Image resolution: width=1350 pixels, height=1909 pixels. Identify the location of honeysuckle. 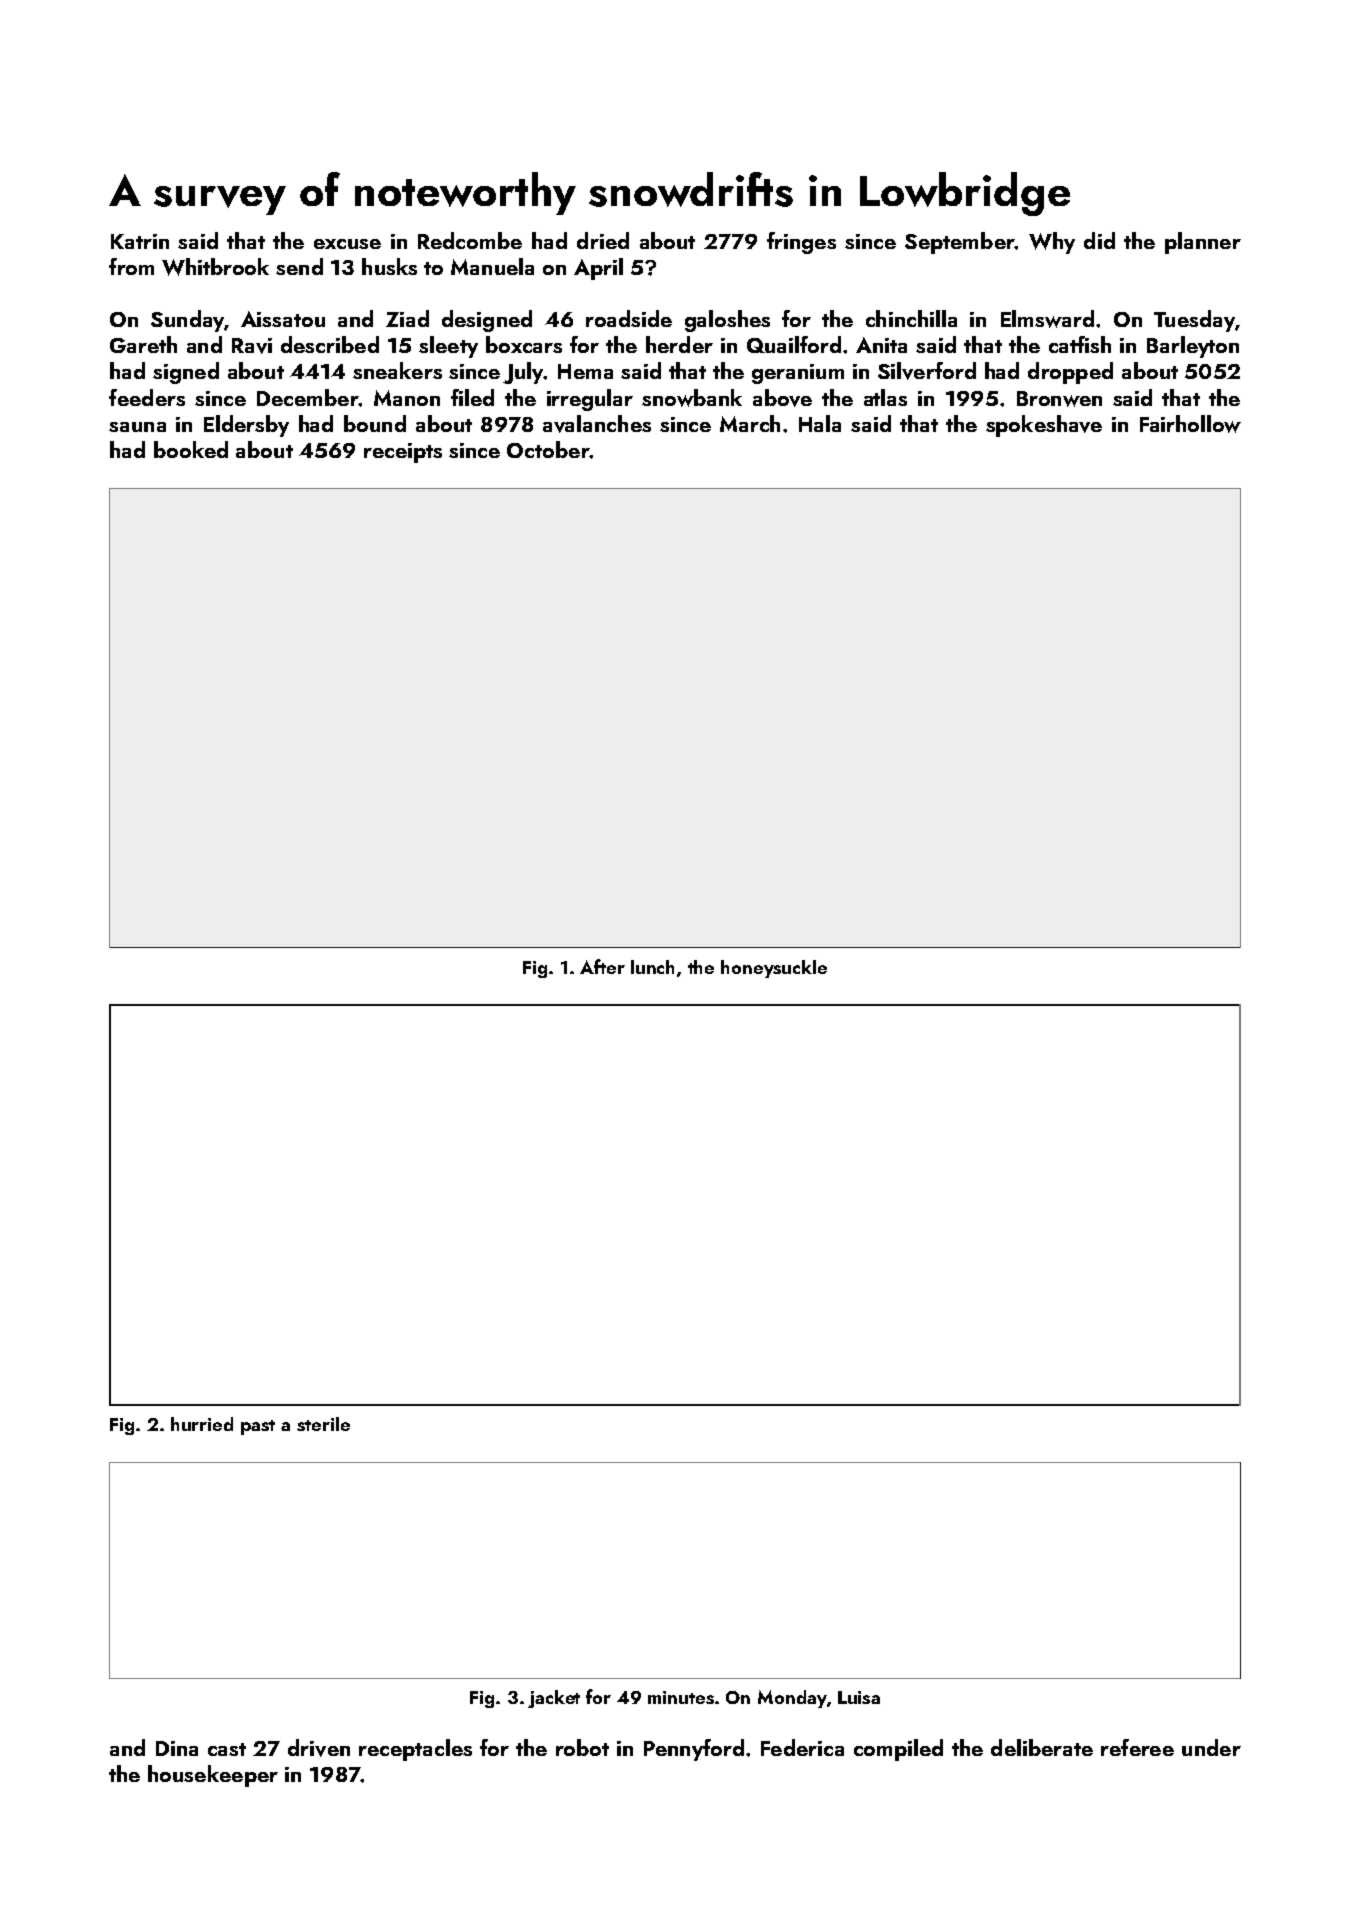
(774, 969).
